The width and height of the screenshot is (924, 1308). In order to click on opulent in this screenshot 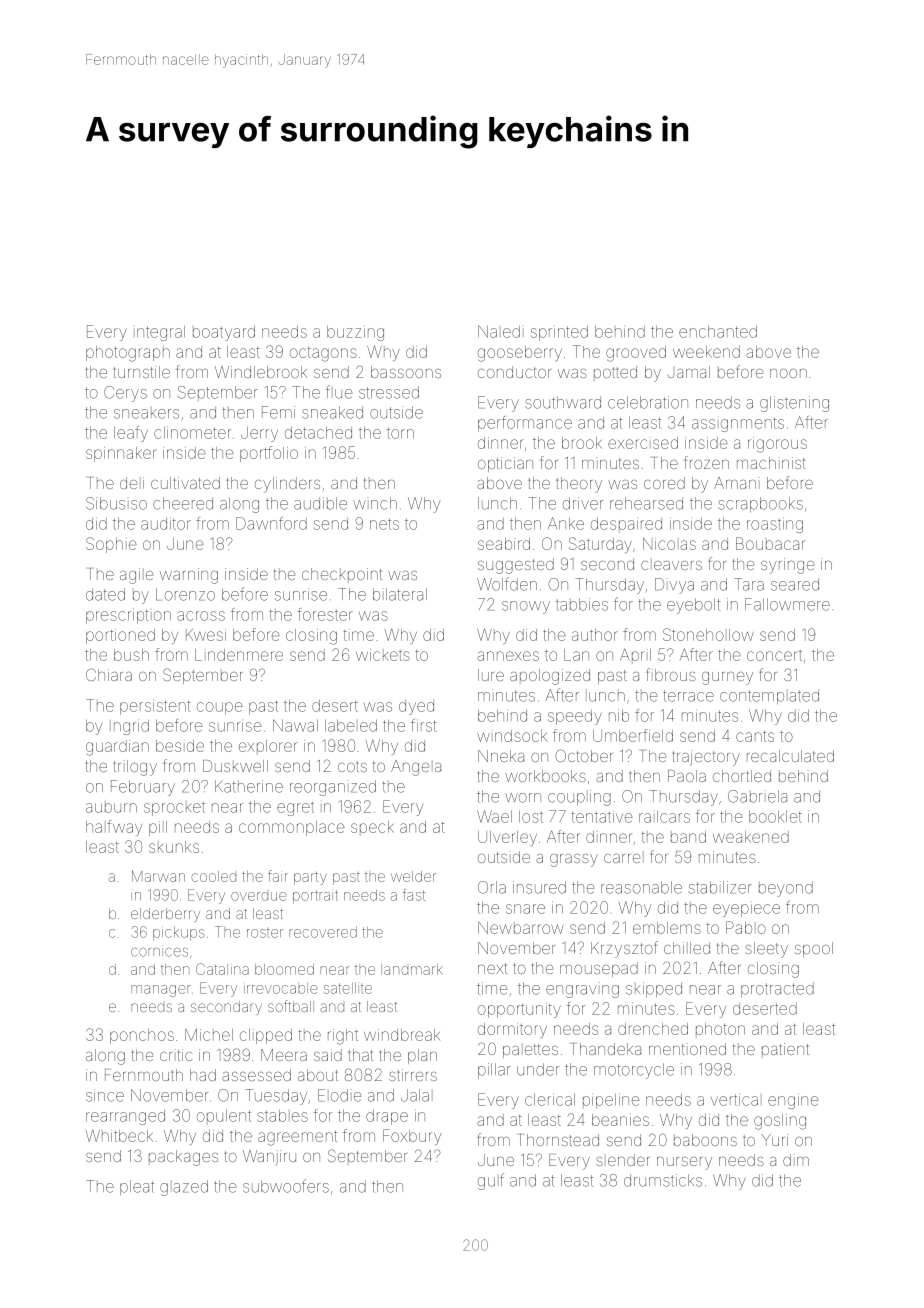, I will do `click(224, 1116)`.
